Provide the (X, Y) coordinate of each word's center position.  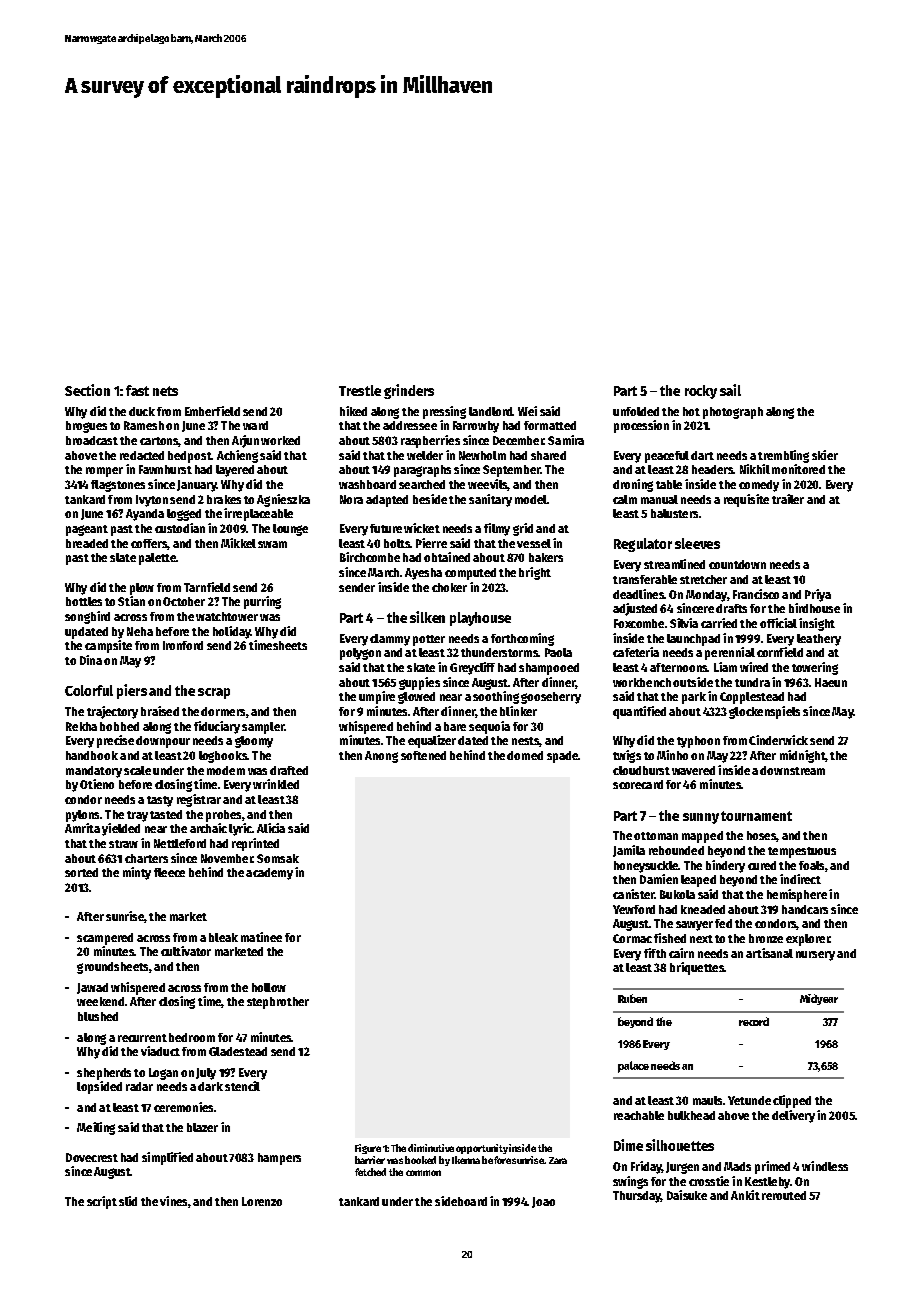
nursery (815, 956)
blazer (202, 1127)
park (694, 698)
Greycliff (472, 668)
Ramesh (144, 425)
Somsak (278, 858)
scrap (214, 693)
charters (146, 858)
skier (825, 455)
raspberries (430, 441)
